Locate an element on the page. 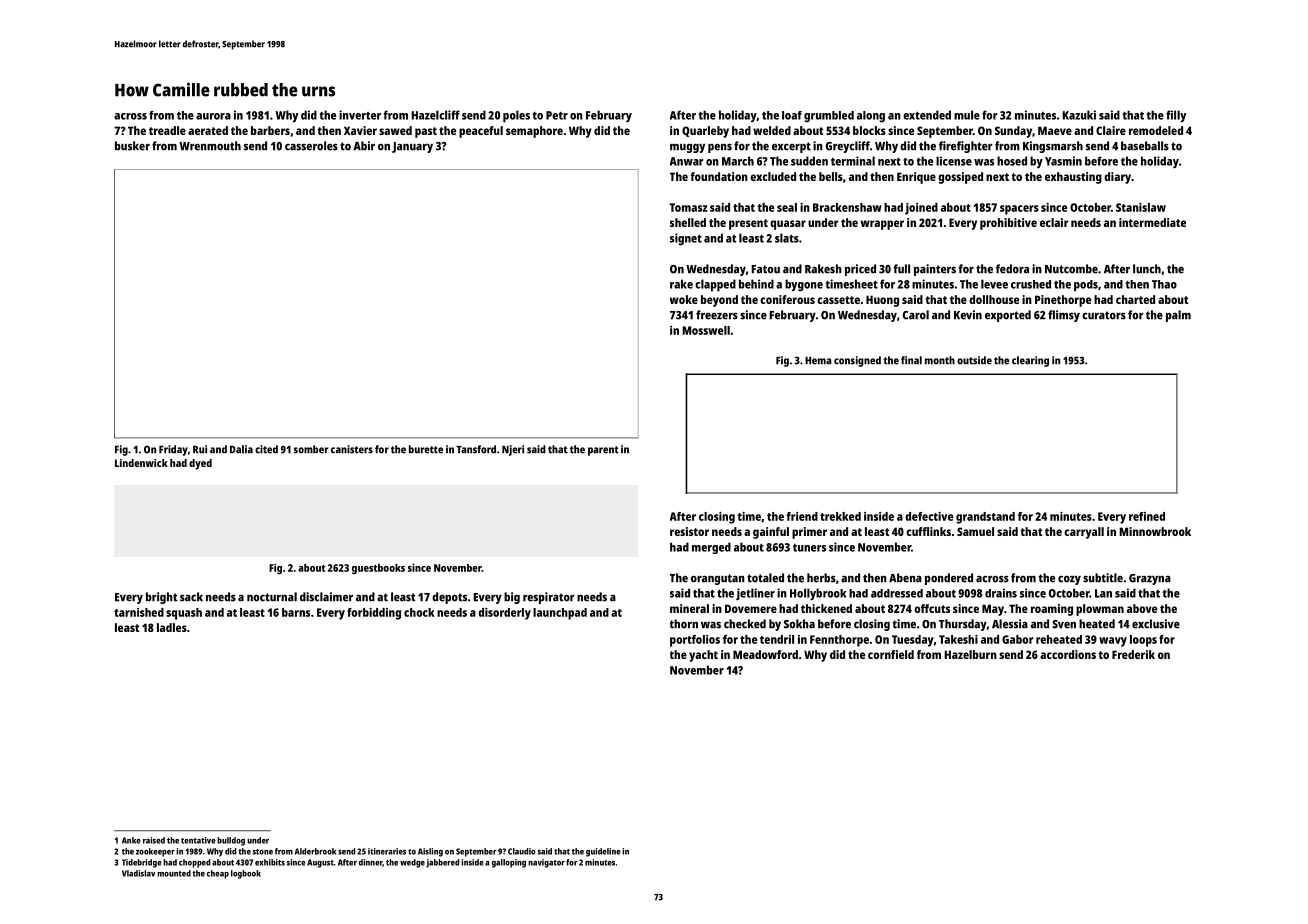 The height and width of the document is (924, 1308). joined is located at coordinates (921, 209).
